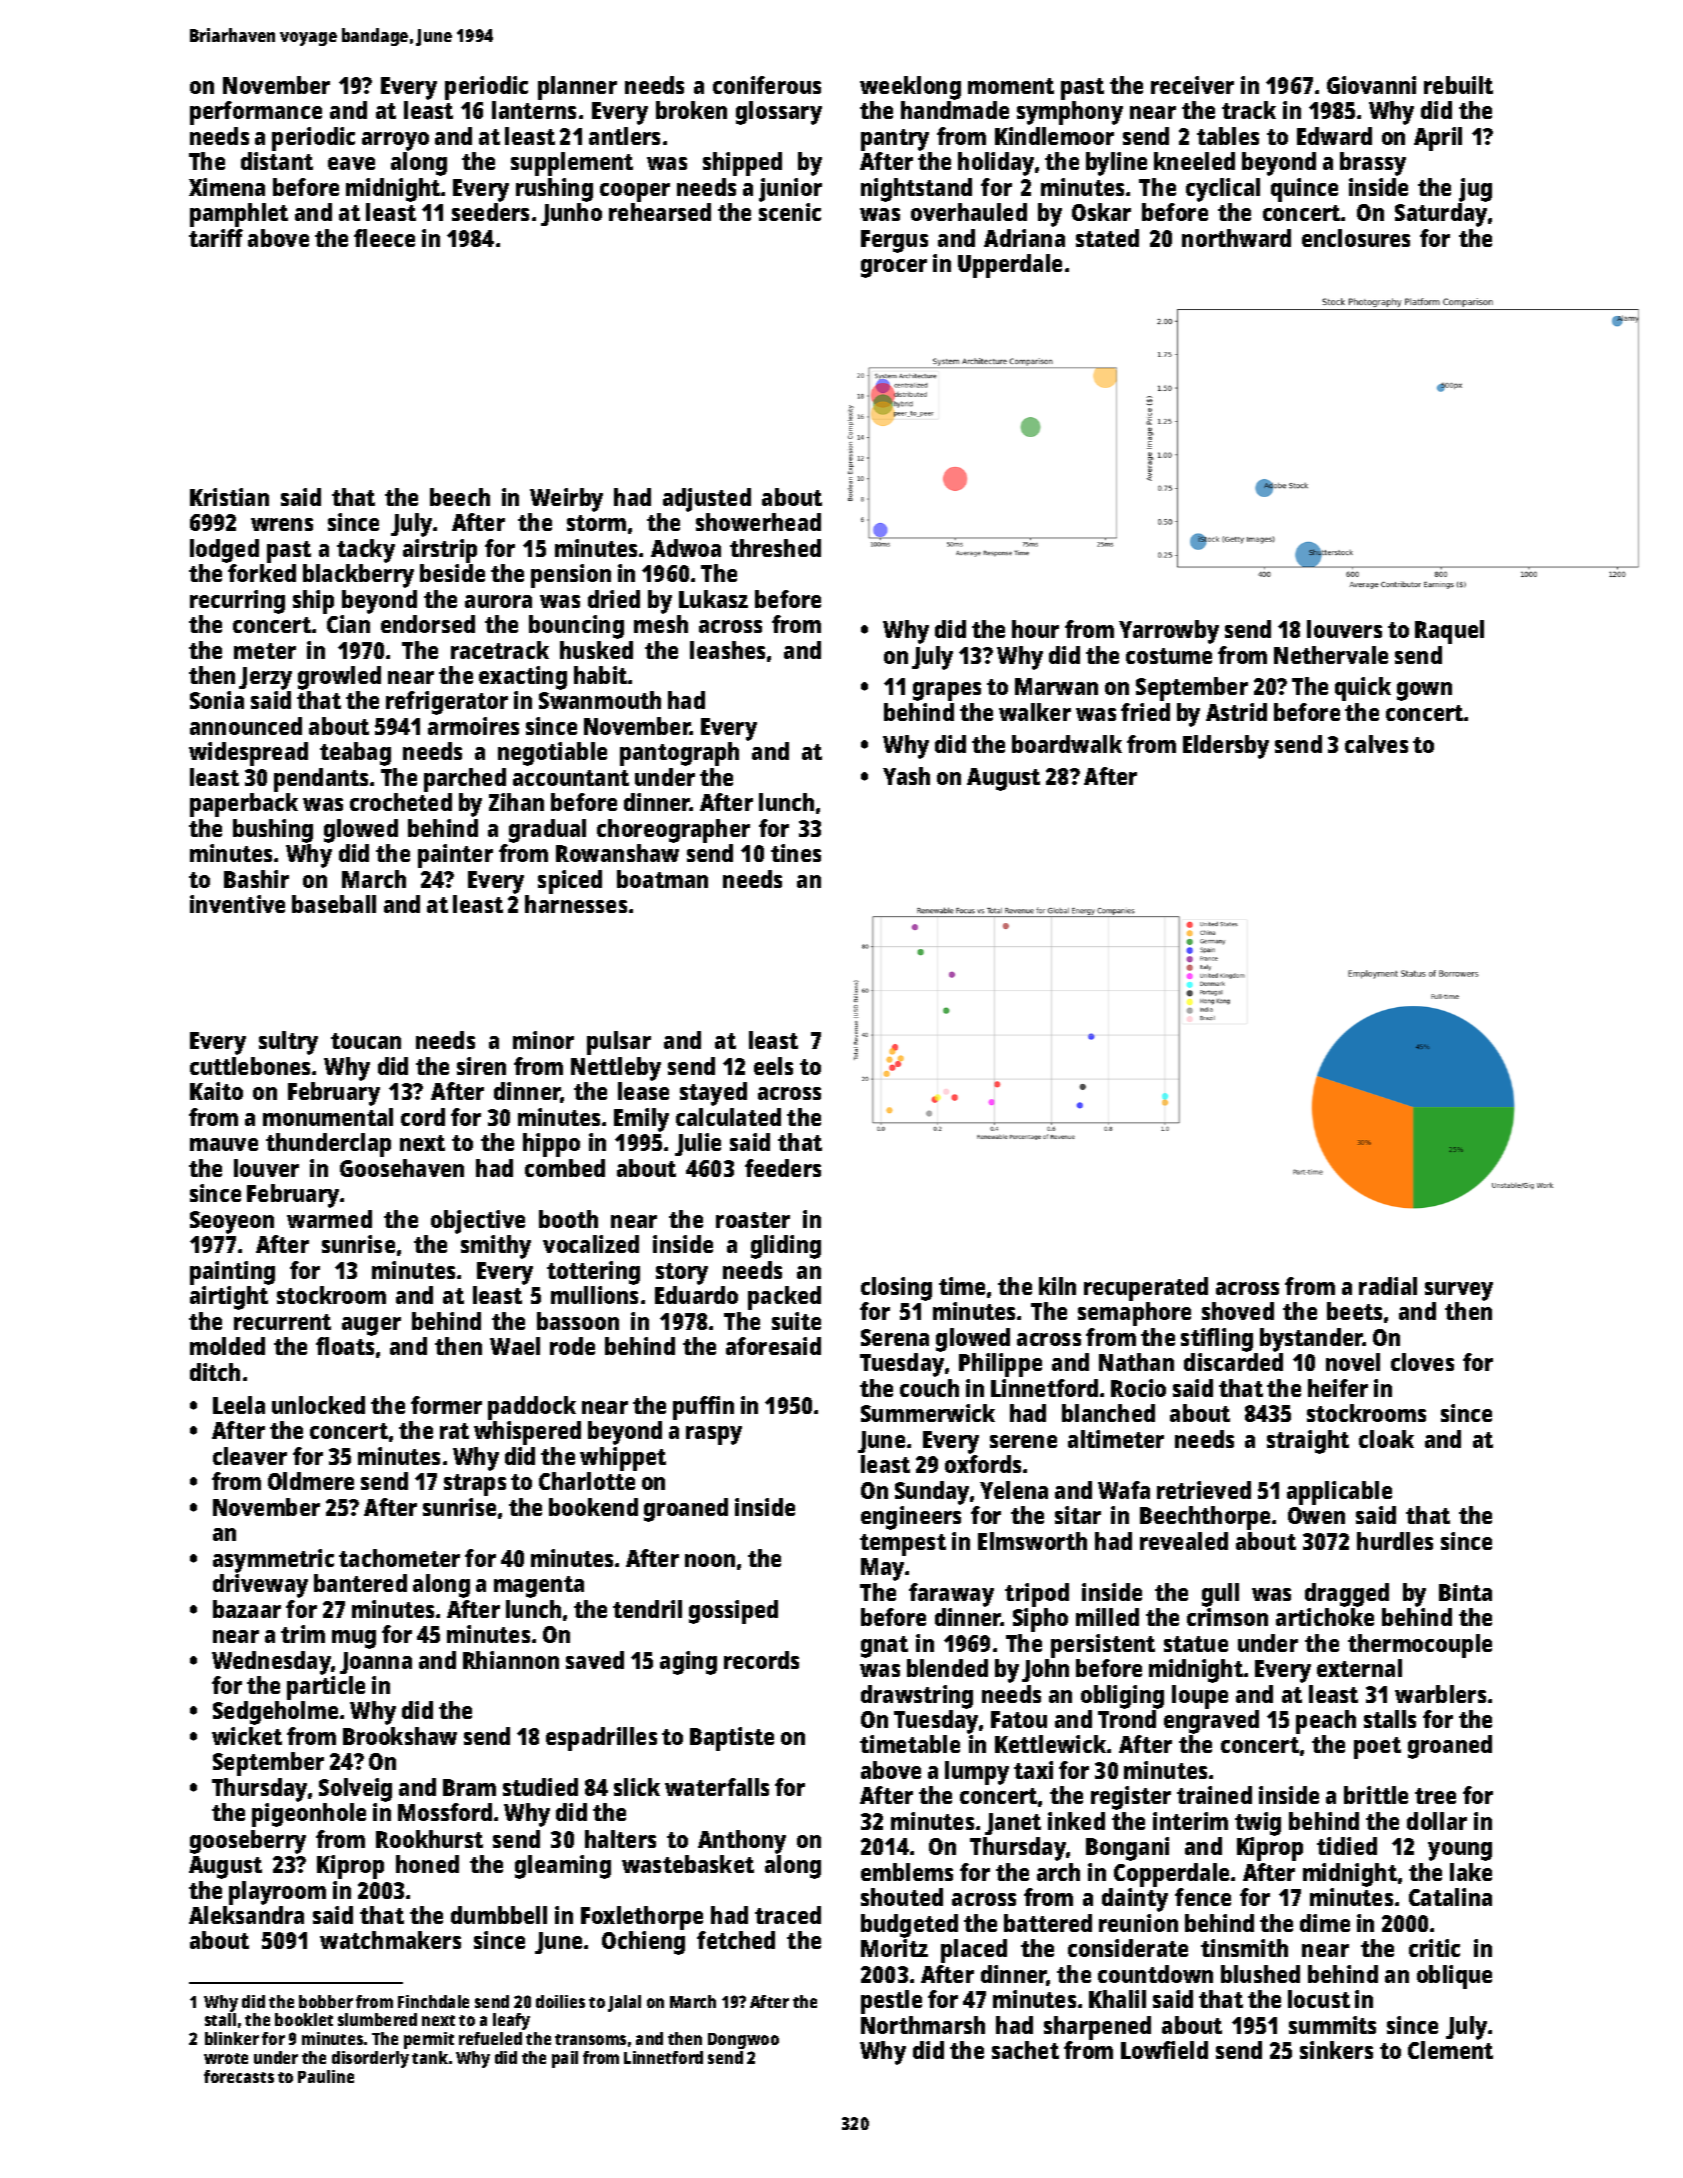 The height and width of the page is (2178, 1683). Describe the element at coordinates (1371, 85) in the page. I see `Giovanni` at that location.
